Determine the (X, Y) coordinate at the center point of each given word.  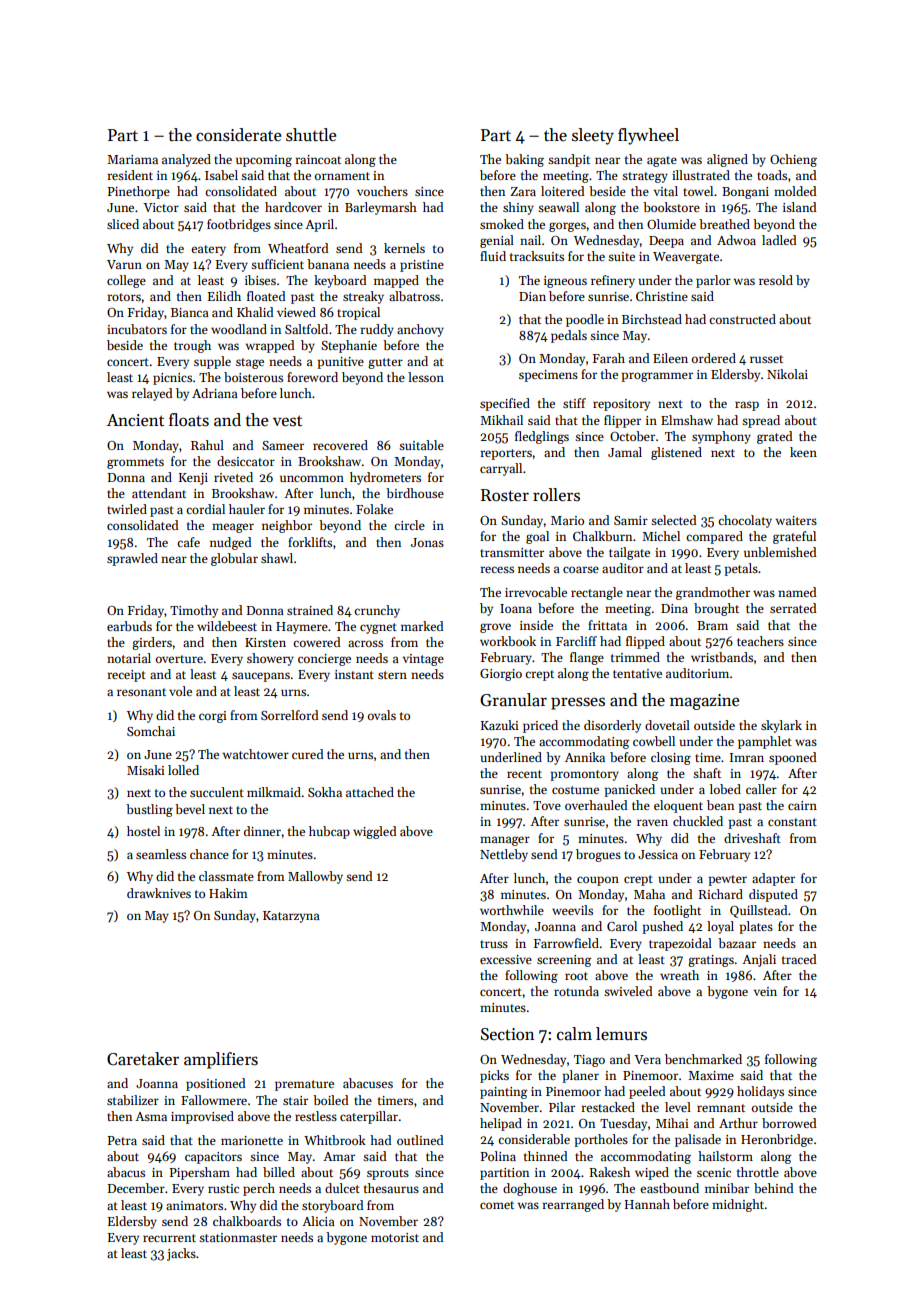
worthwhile (512, 910)
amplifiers (221, 1060)
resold (776, 280)
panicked (629, 790)
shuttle (311, 135)
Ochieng (793, 160)
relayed (152, 394)
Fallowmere (214, 1100)
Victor (161, 207)
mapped (396, 281)
